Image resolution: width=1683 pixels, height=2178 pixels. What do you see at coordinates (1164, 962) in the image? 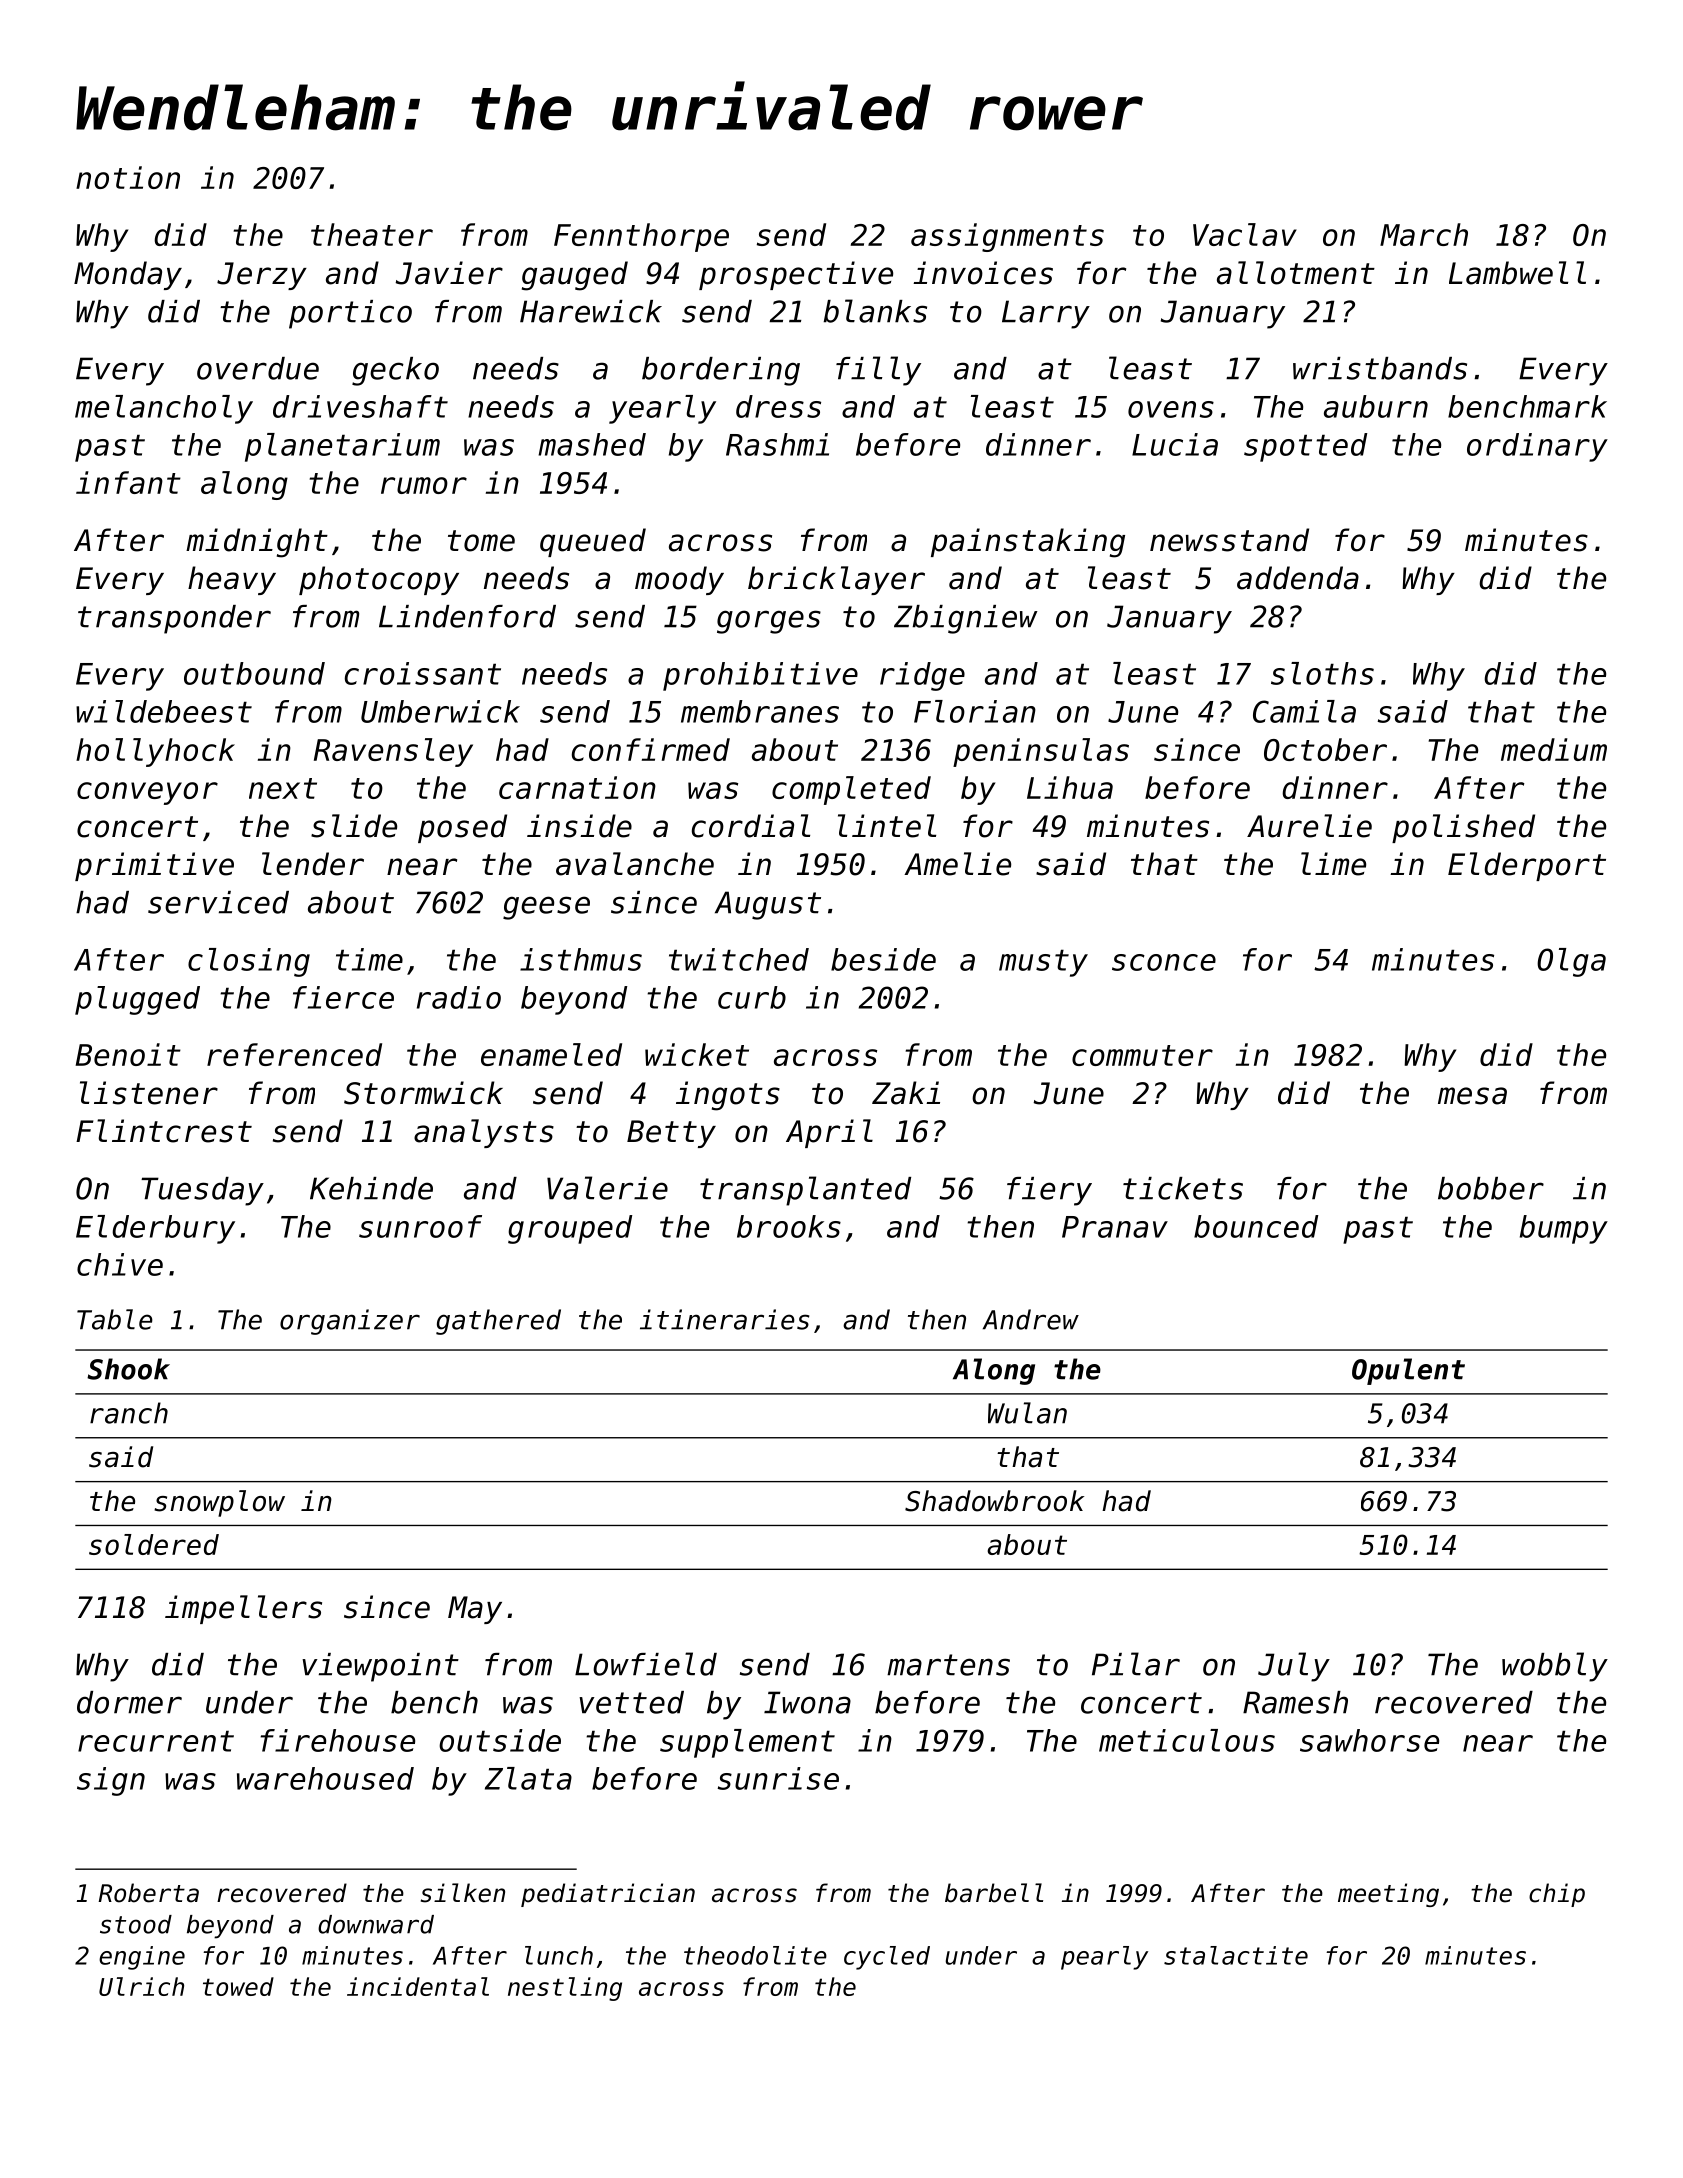
I see `sconce` at bounding box center [1164, 962].
